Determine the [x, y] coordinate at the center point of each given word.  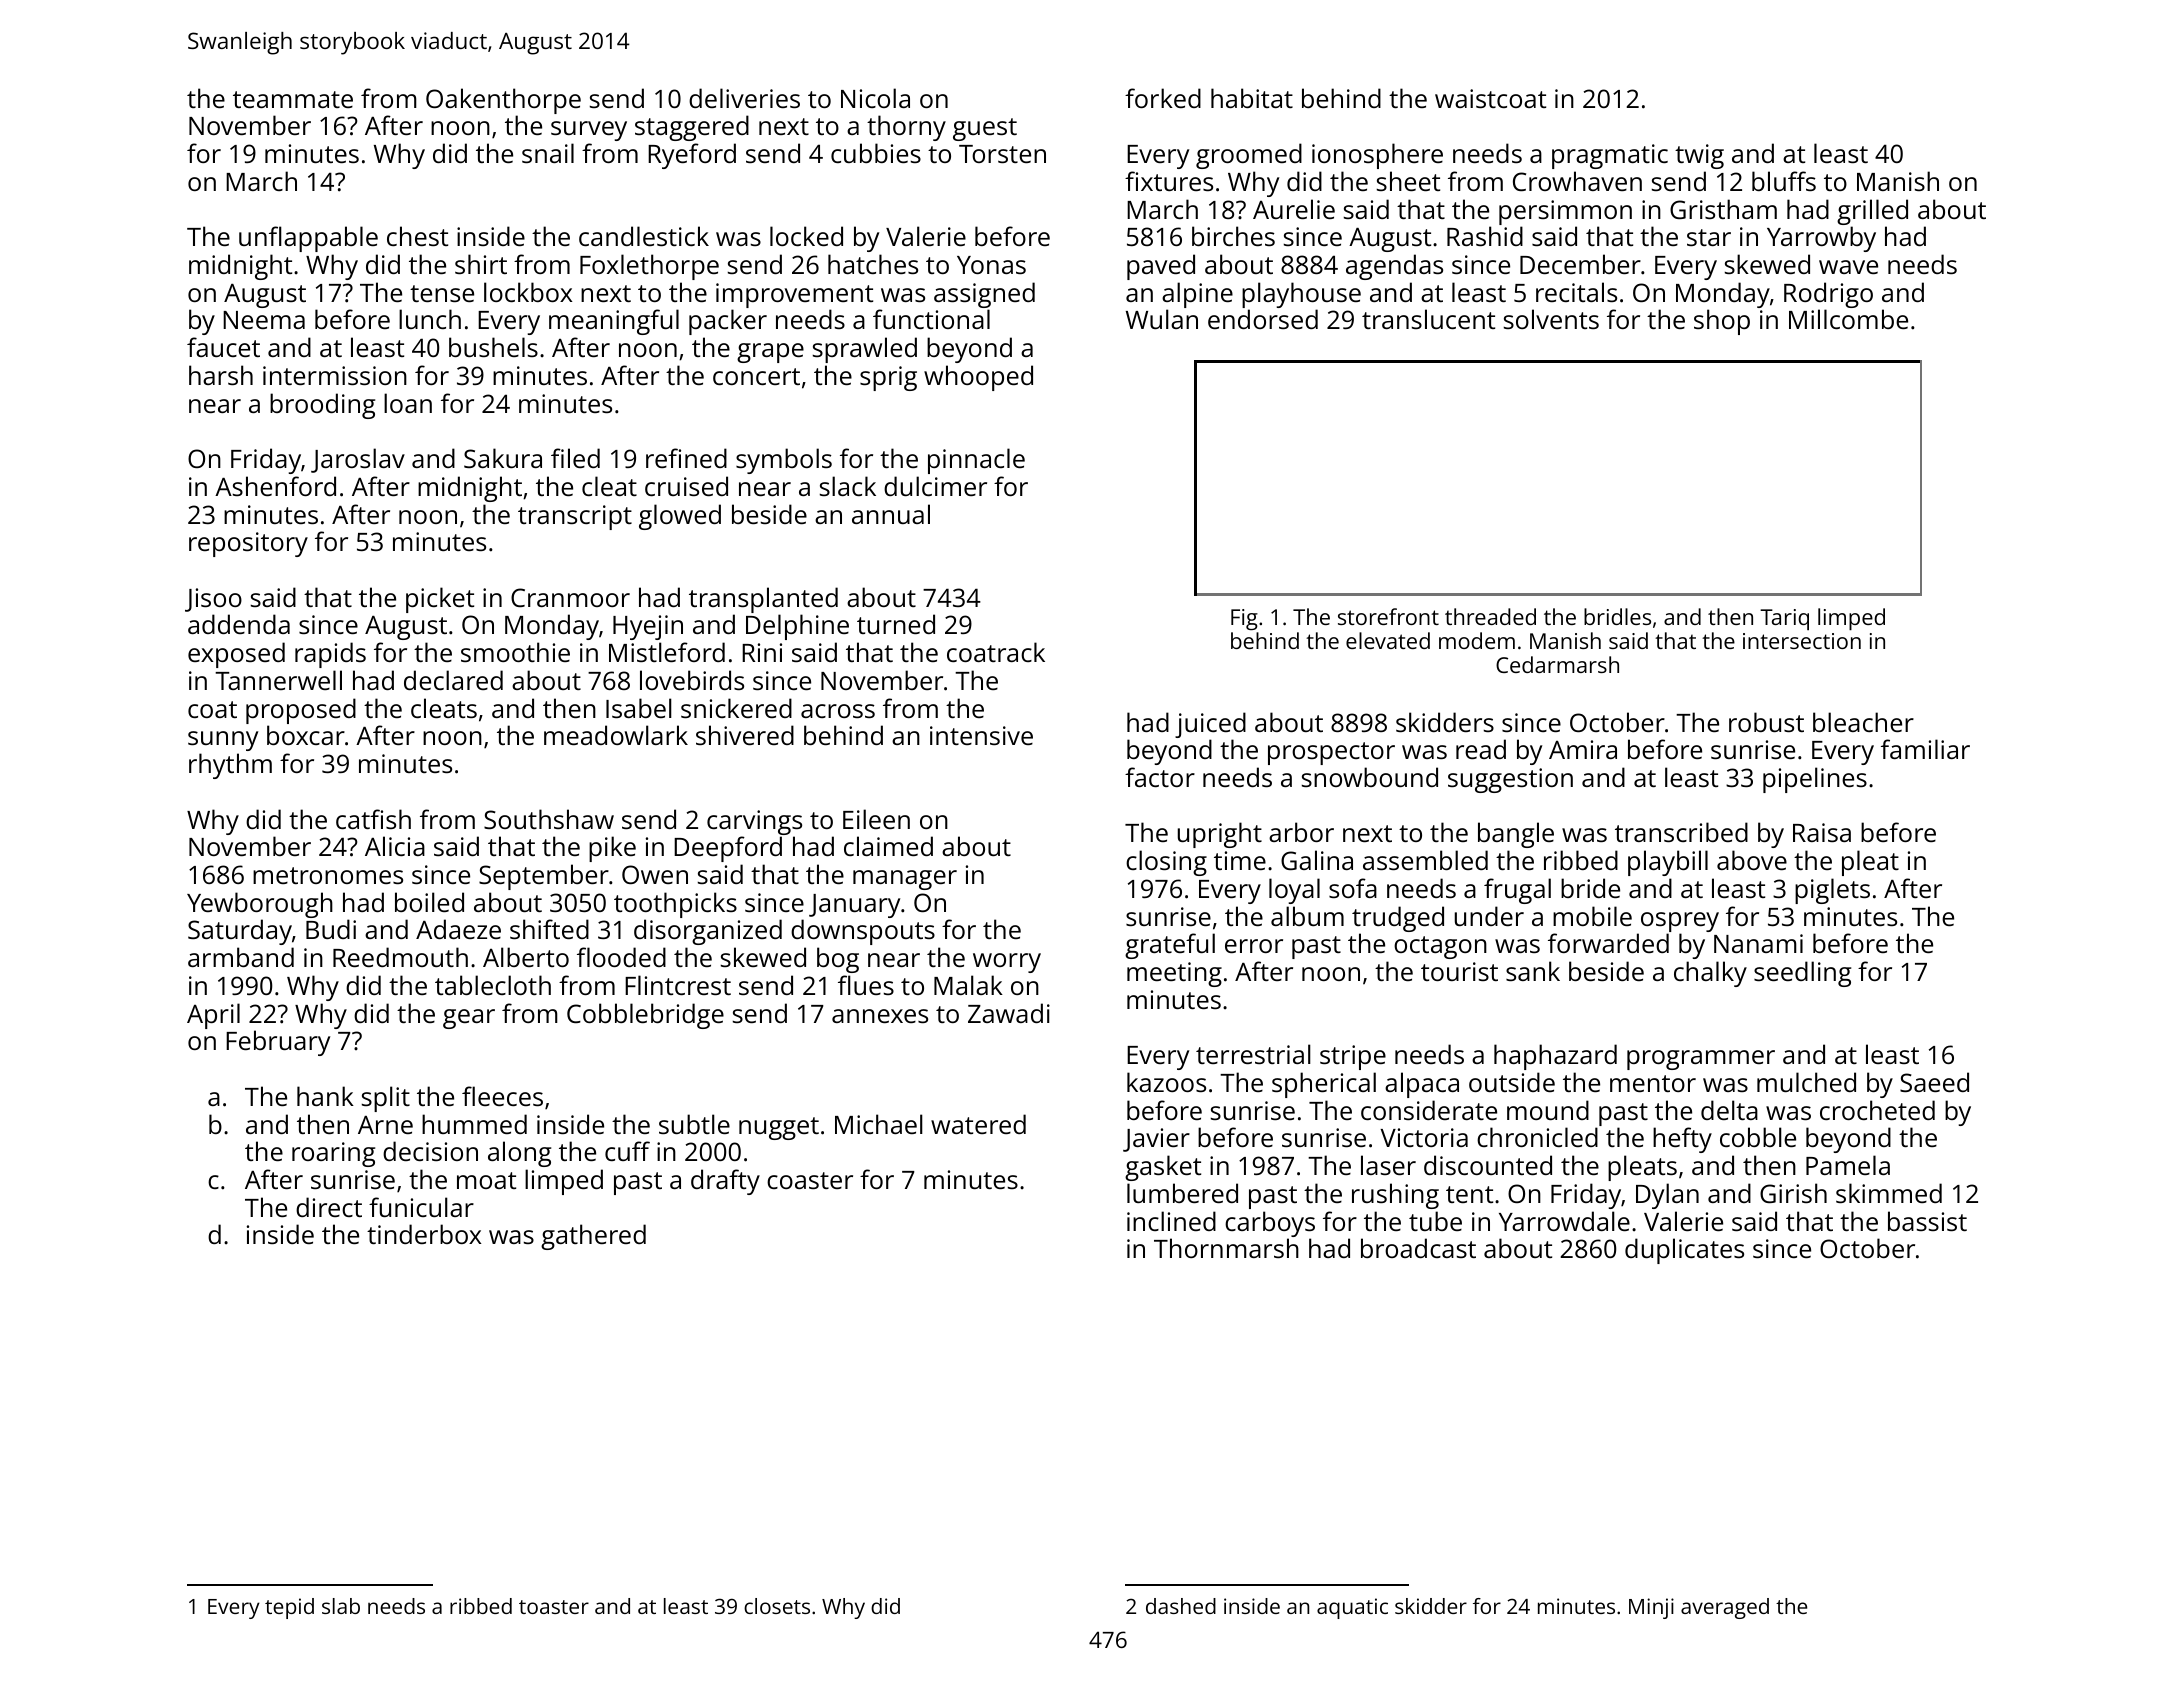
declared [453, 680]
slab [341, 1606]
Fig [1244, 619]
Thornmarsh [1226, 1248]
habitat [1252, 98]
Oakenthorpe [503, 101]
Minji [1651, 1608]
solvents [1551, 319]
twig [1699, 156]
